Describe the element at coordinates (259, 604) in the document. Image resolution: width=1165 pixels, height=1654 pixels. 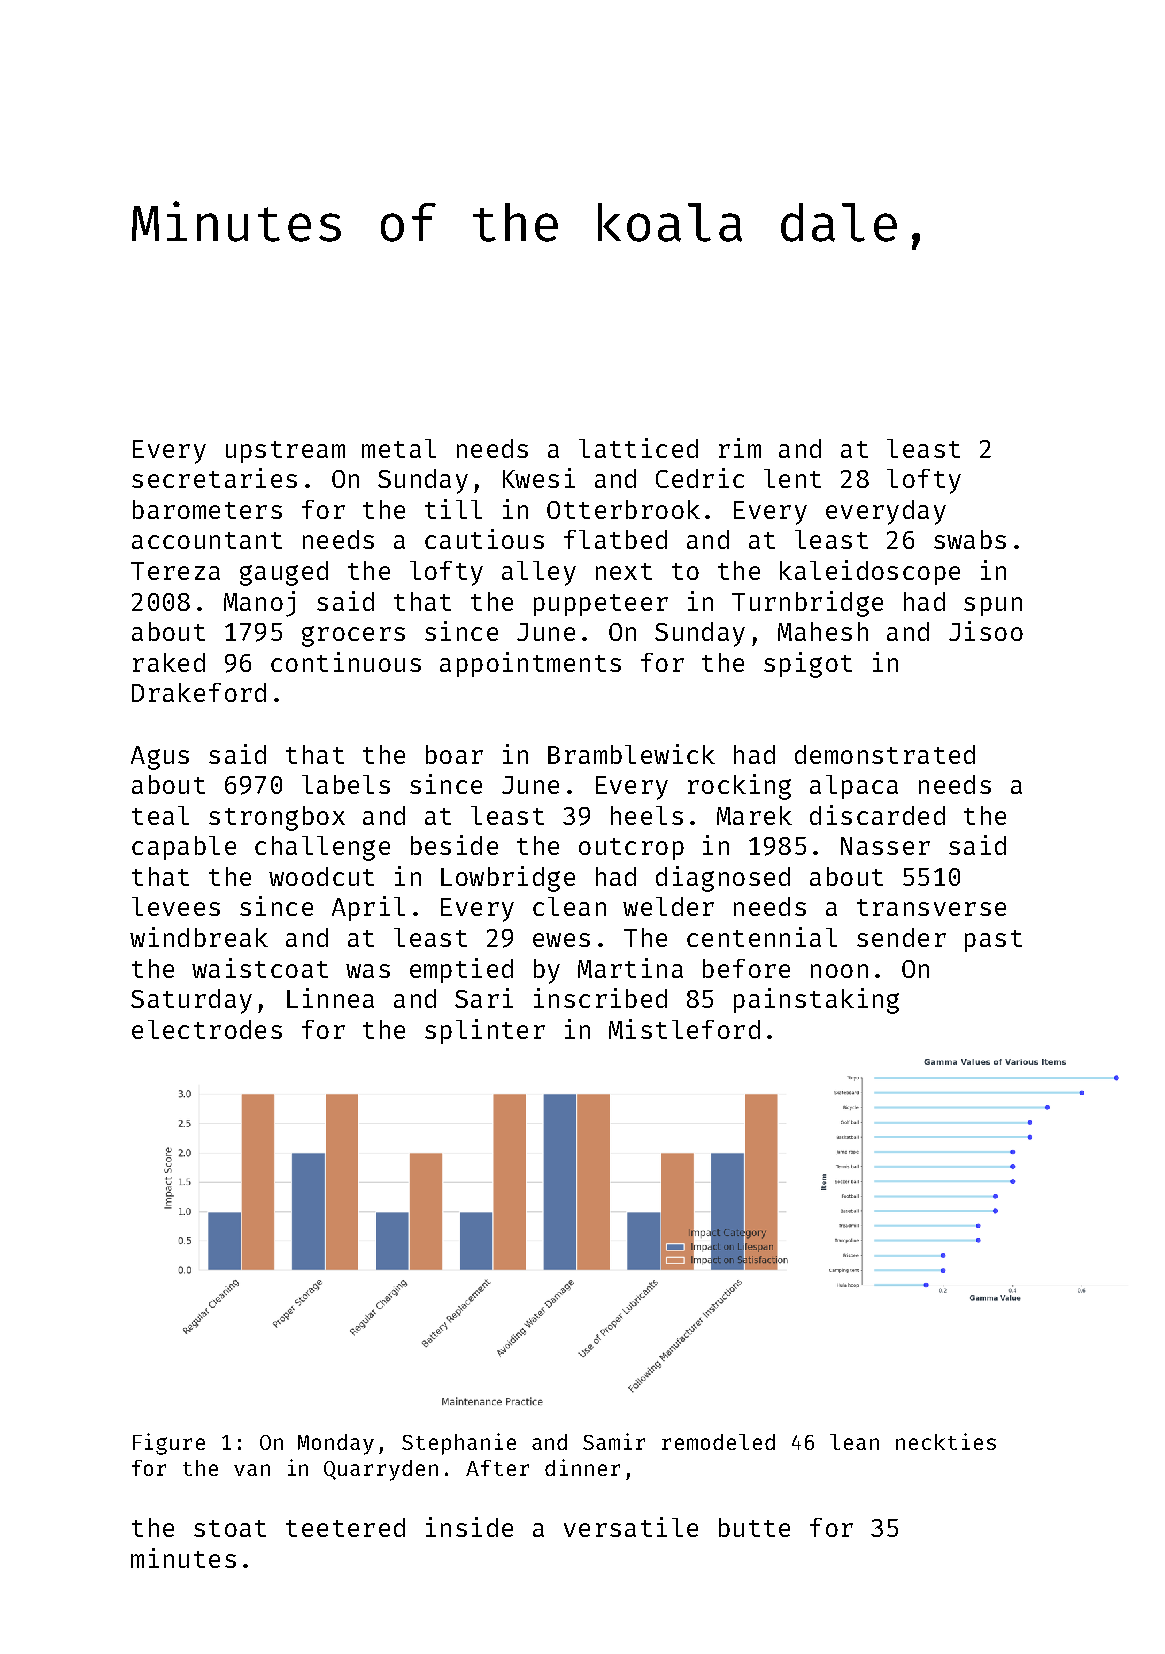
I see `Manoj` at that location.
